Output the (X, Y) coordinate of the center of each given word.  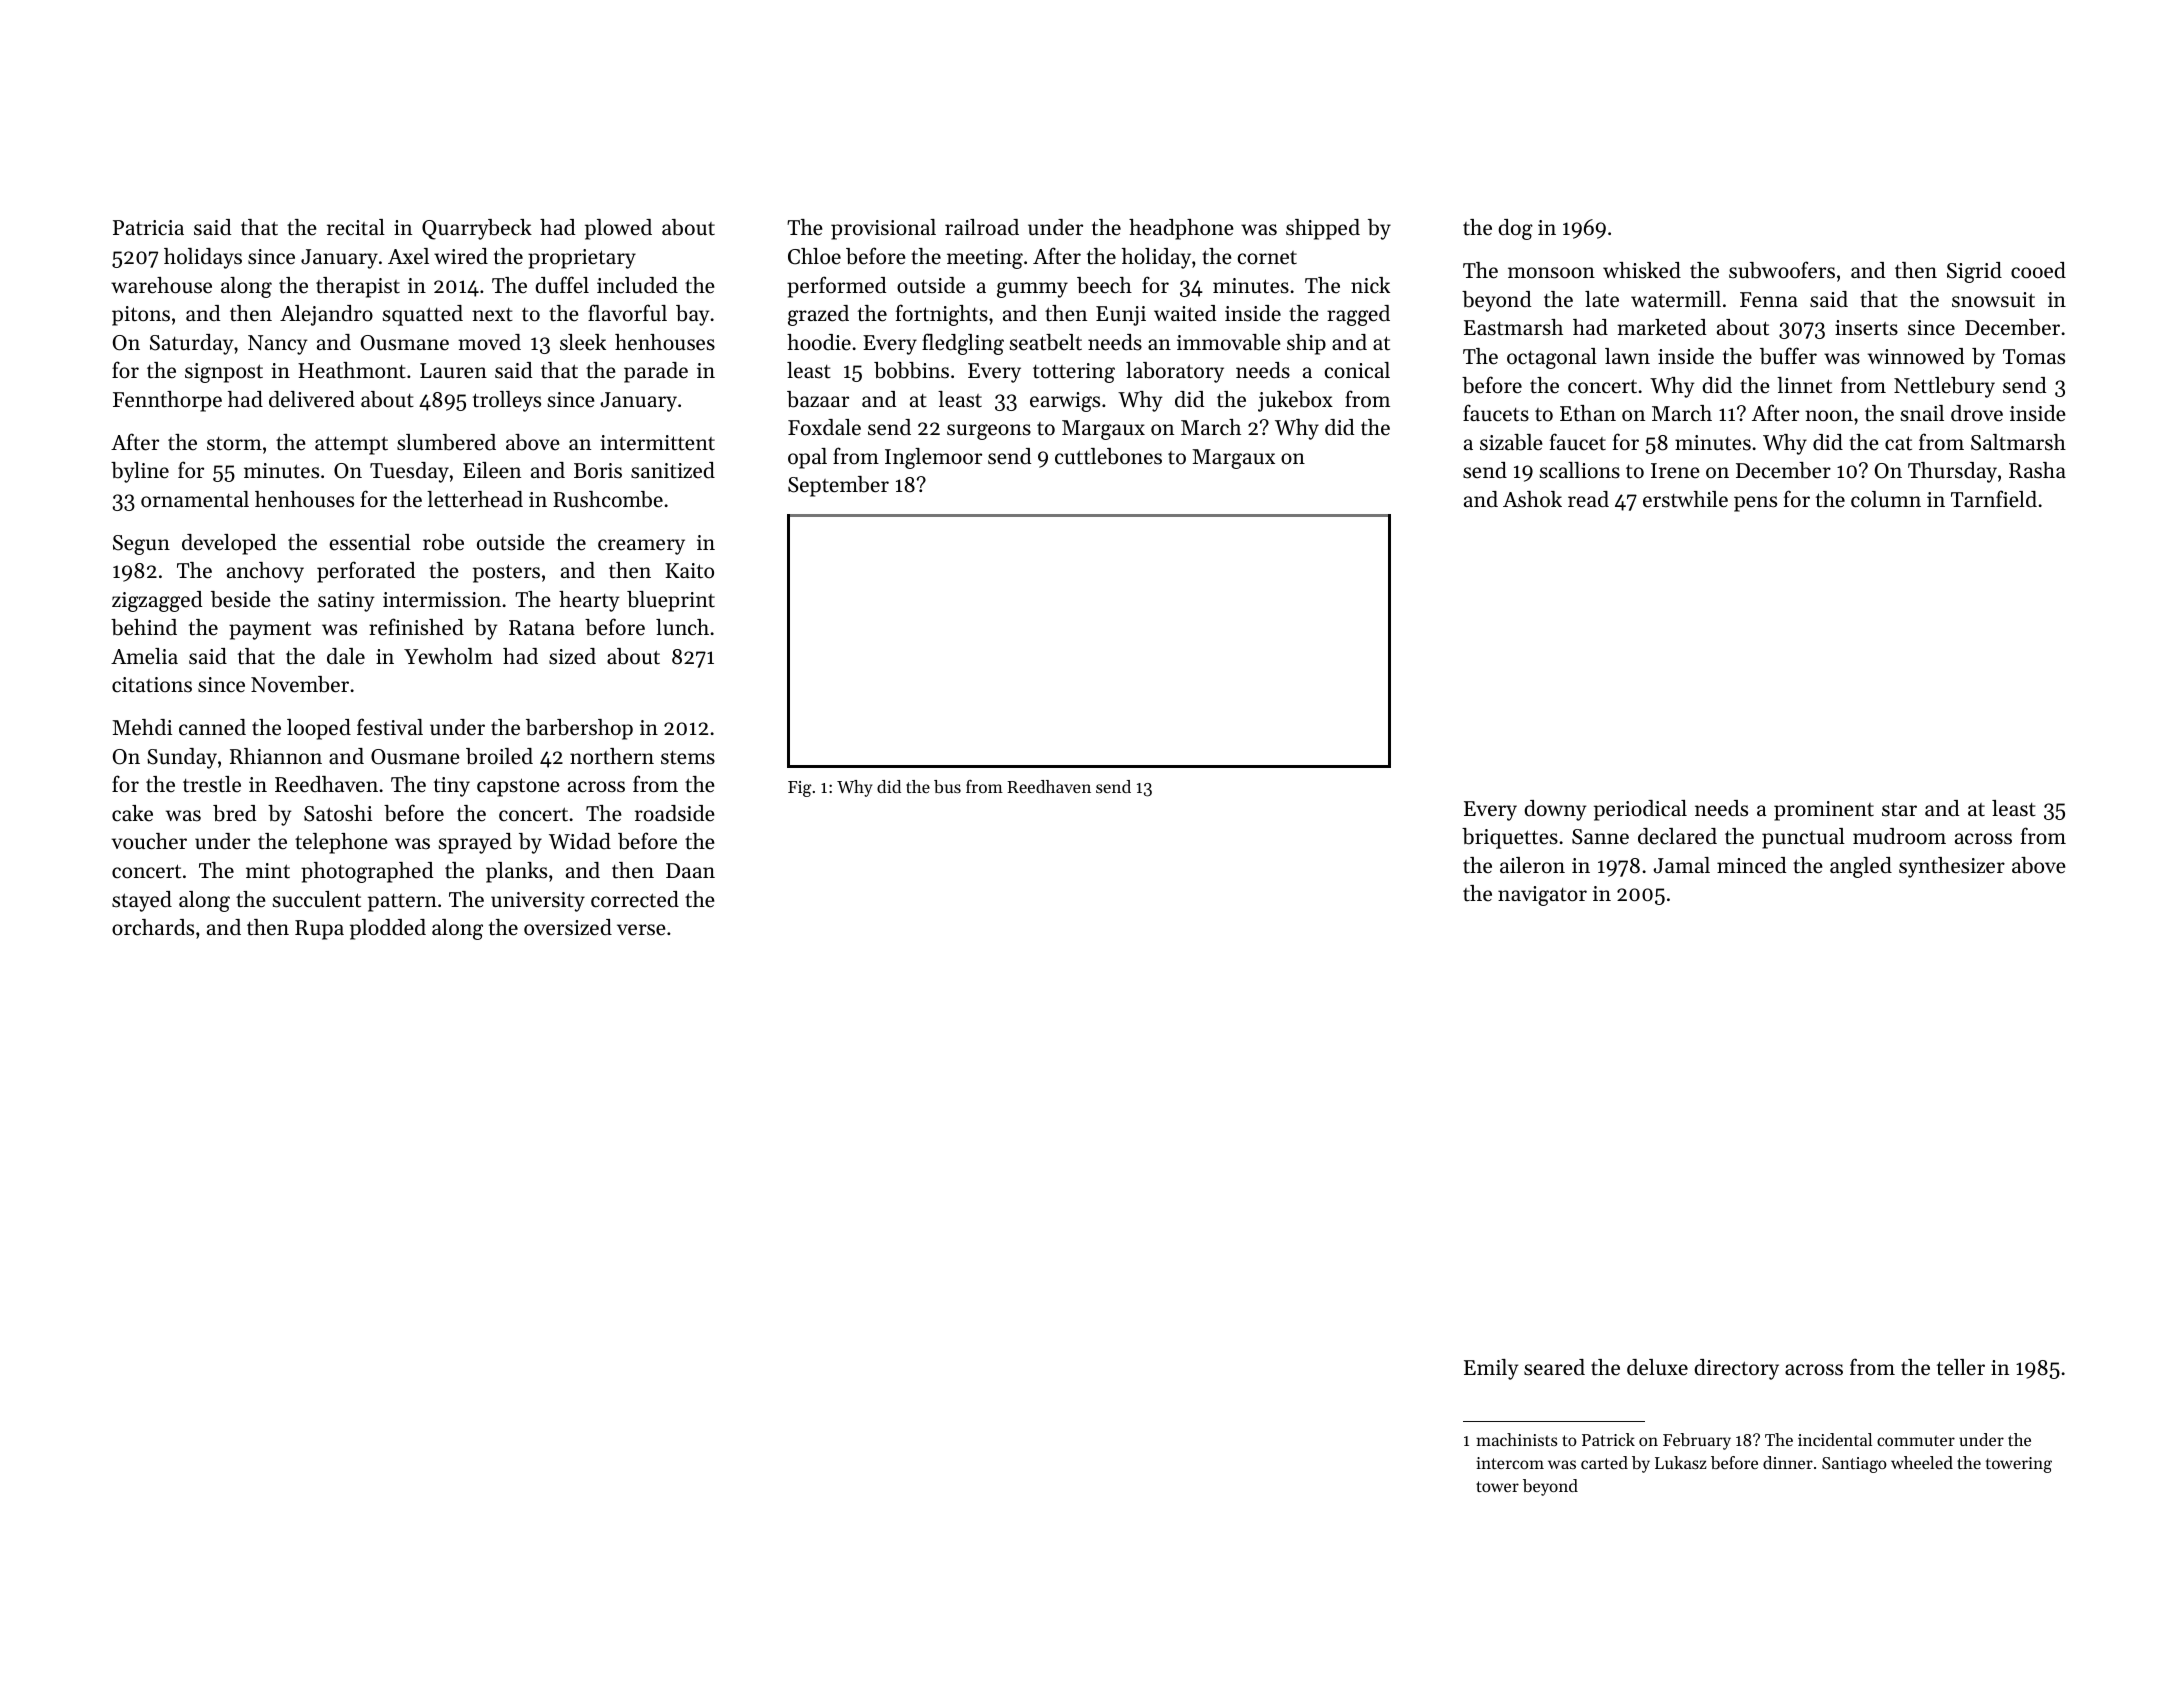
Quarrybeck (477, 229)
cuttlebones (1108, 456)
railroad (982, 227)
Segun (141, 545)
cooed (2038, 270)
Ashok (1532, 499)
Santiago (1854, 1465)
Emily (1491, 1369)
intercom (1510, 1463)
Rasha (2037, 470)
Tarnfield (1994, 499)
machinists (1516, 1439)
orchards (153, 927)
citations (152, 684)
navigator (1542, 896)
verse (641, 930)
